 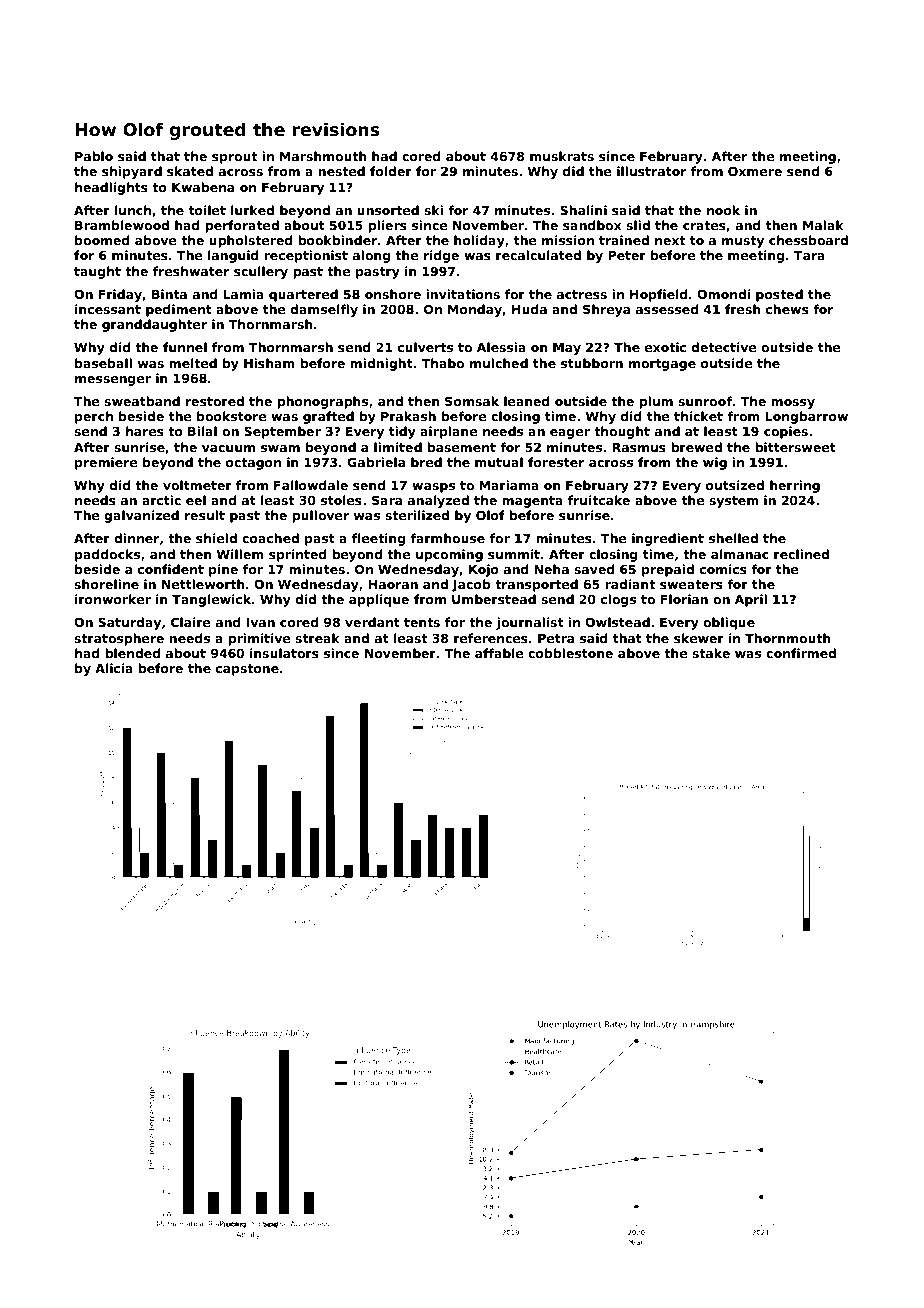 What do you see at coordinates (387, 226) in the page?
I see `pliers` at bounding box center [387, 226].
